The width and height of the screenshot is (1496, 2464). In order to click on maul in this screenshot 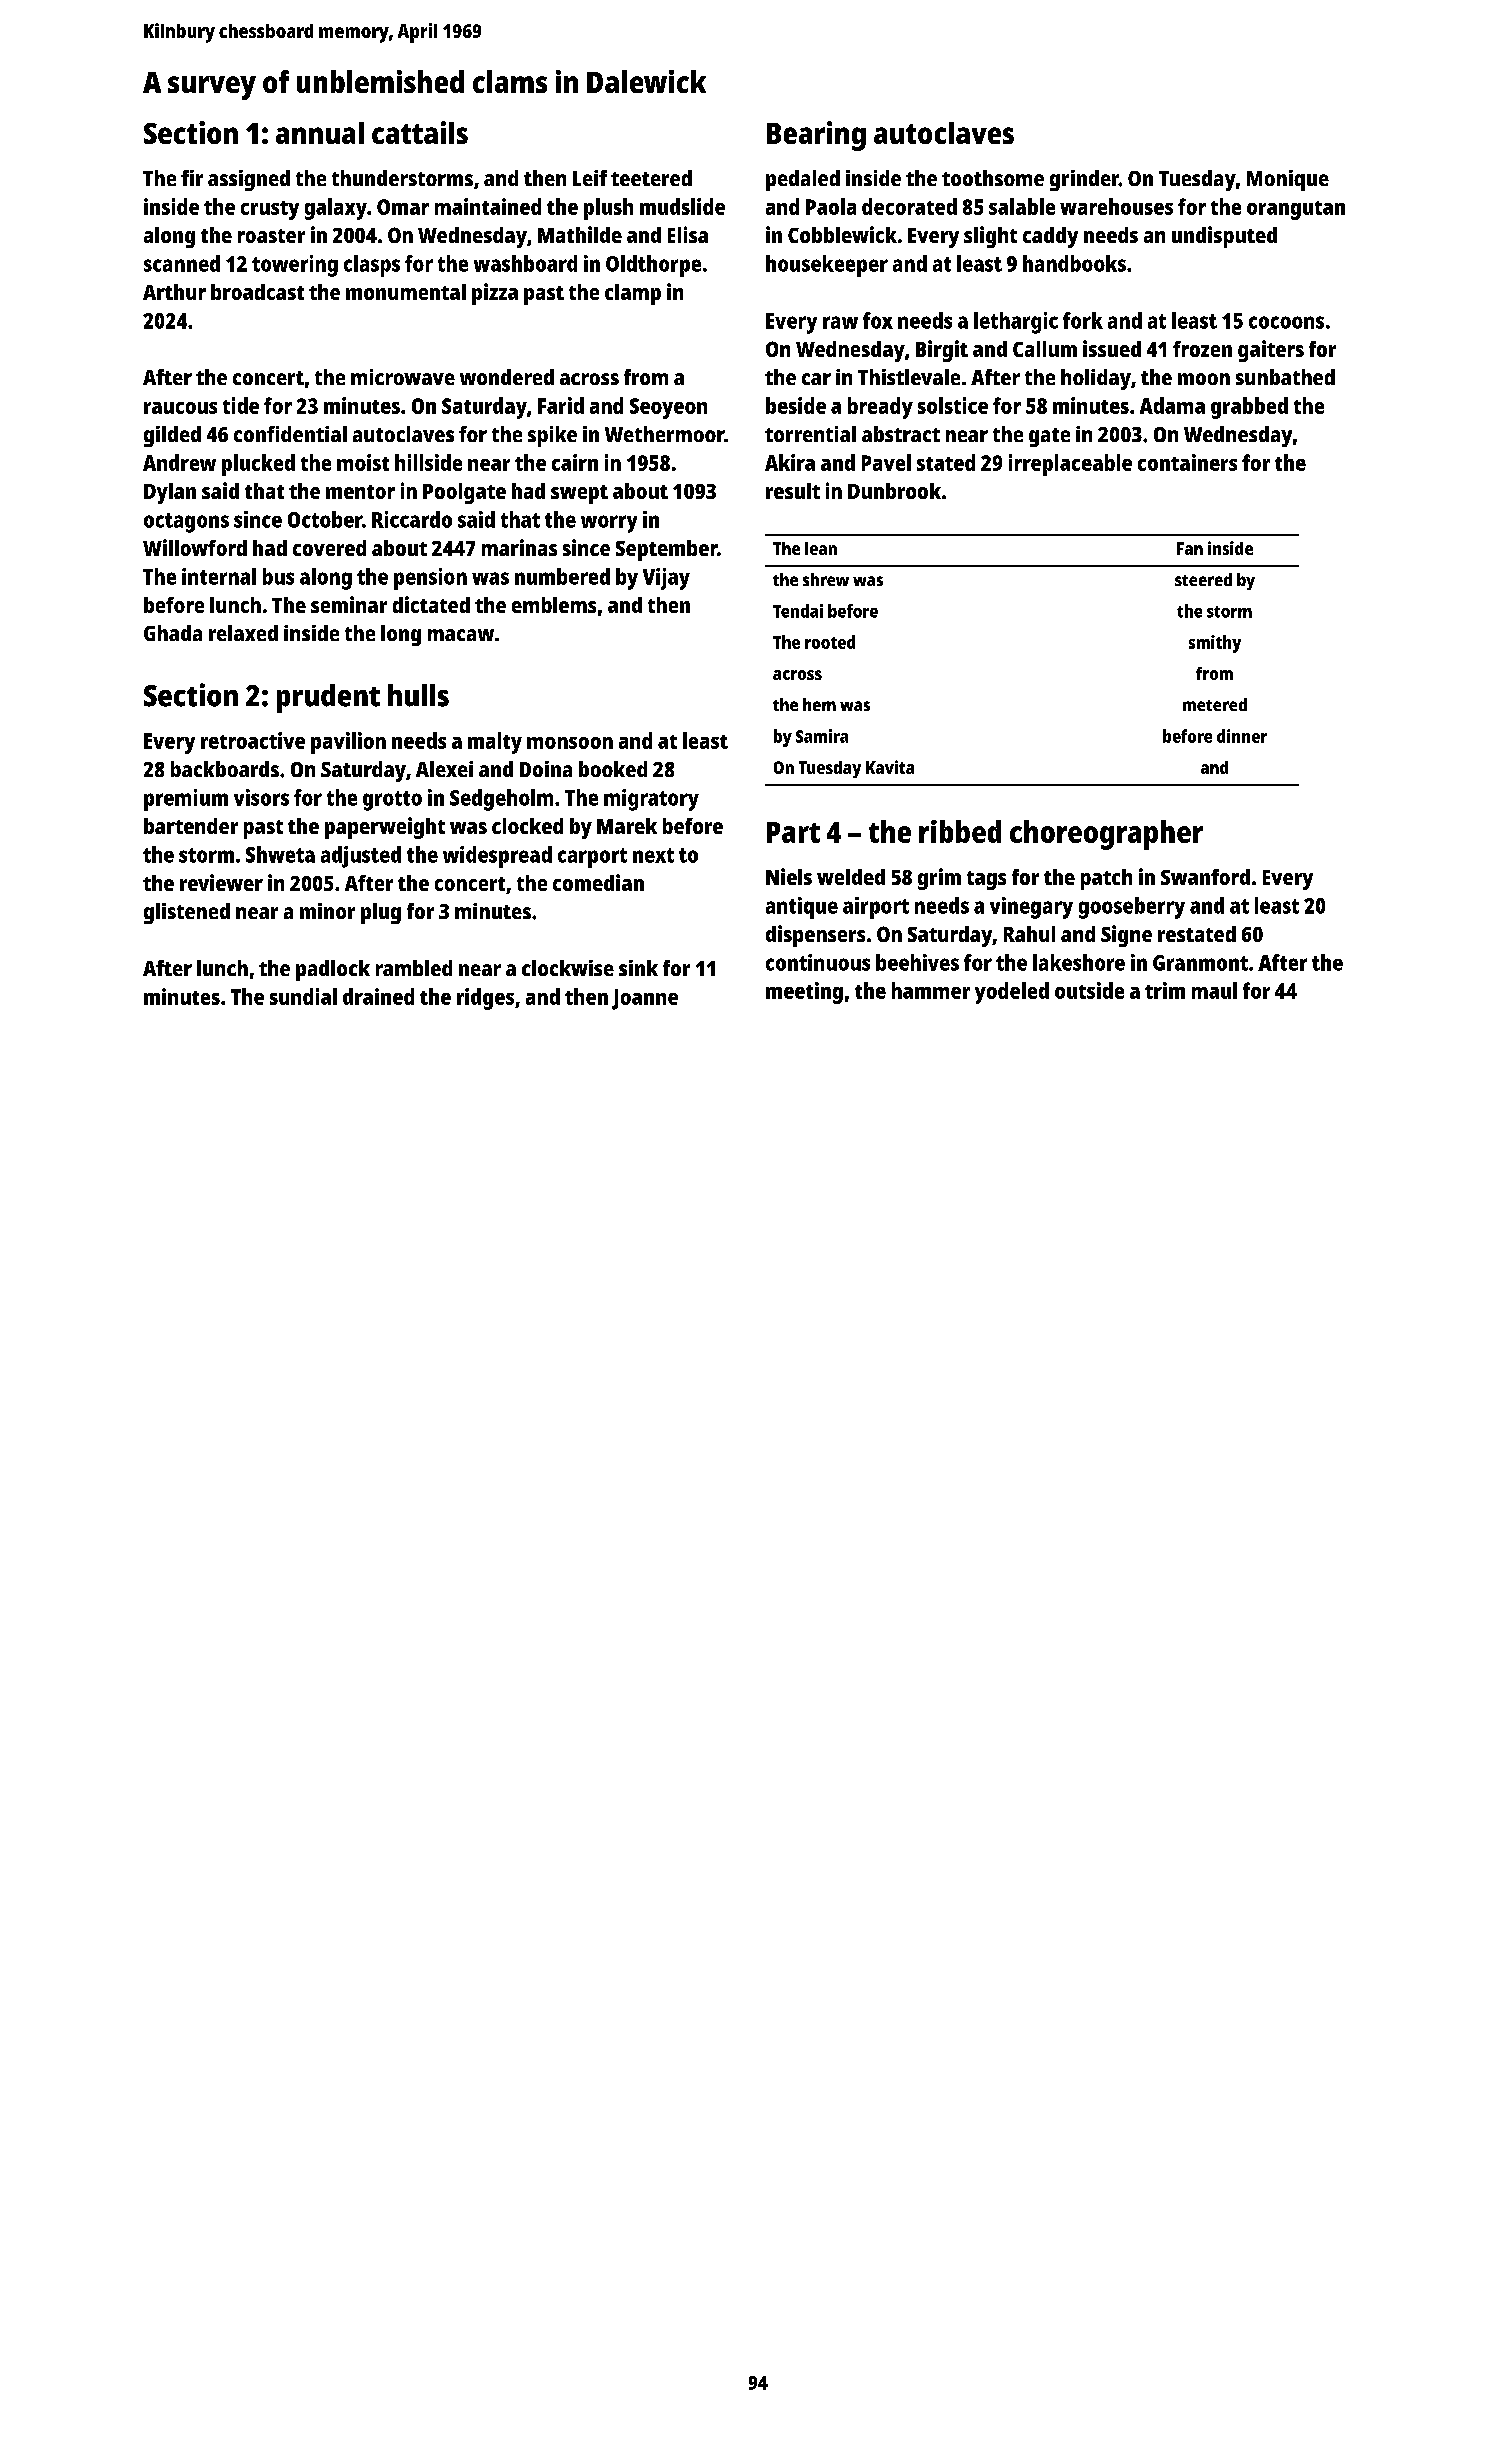, I will do `click(1214, 990)`.
